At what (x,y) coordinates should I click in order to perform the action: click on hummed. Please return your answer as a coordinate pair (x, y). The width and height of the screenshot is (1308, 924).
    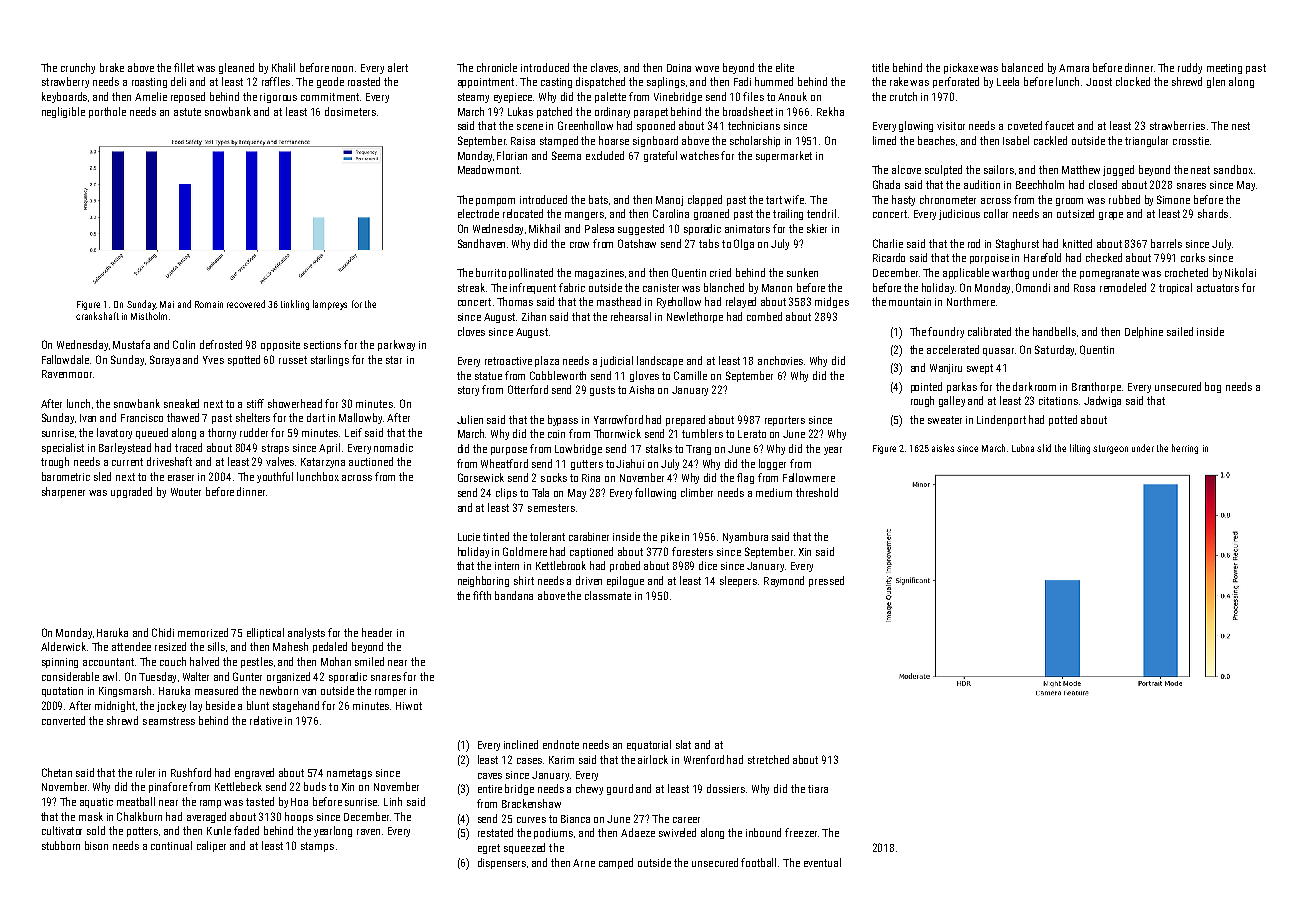
    Looking at the image, I should click on (774, 81).
